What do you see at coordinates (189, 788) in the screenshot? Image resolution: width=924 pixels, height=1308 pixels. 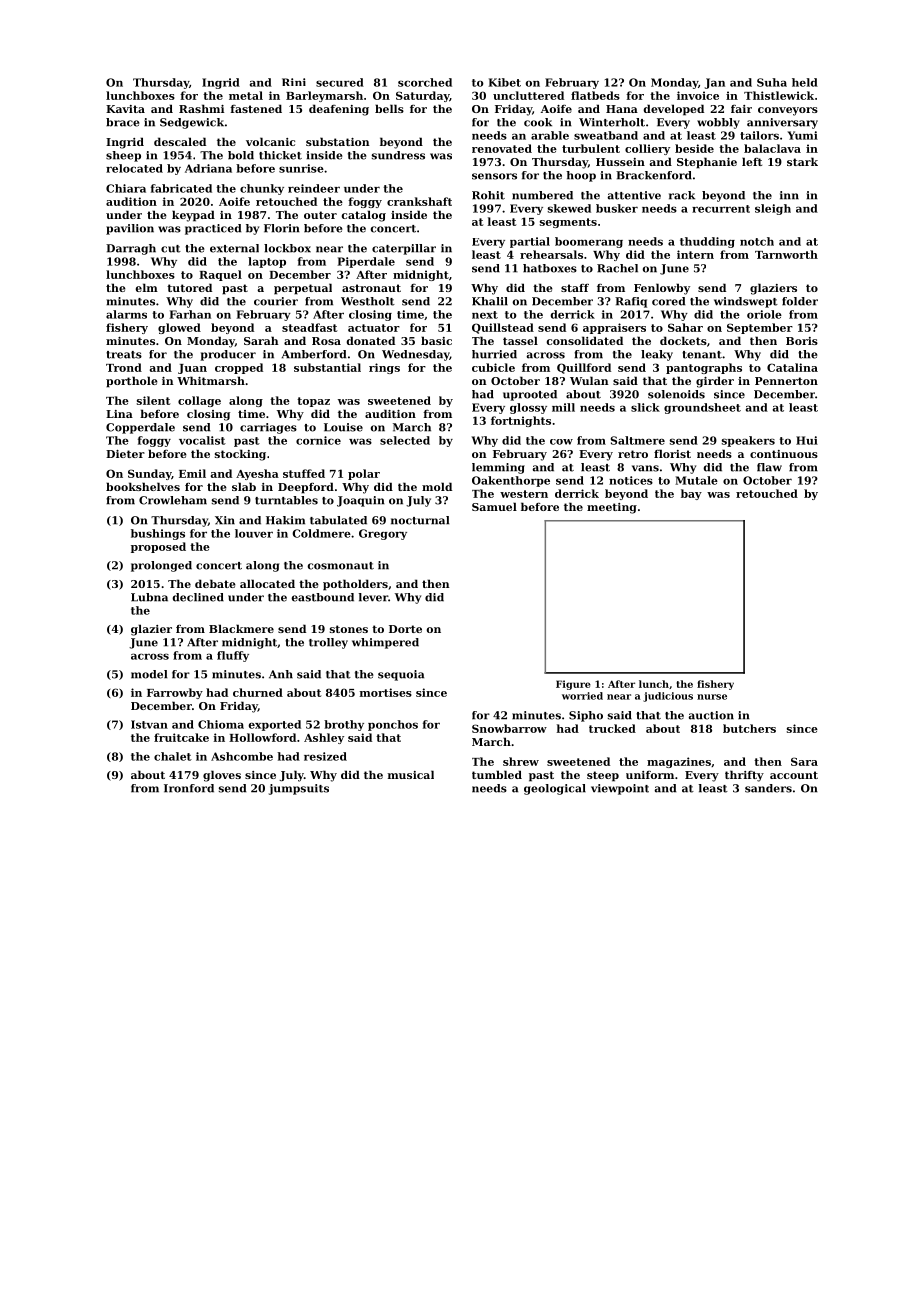 I see `Ironford` at bounding box center [189, 788].
